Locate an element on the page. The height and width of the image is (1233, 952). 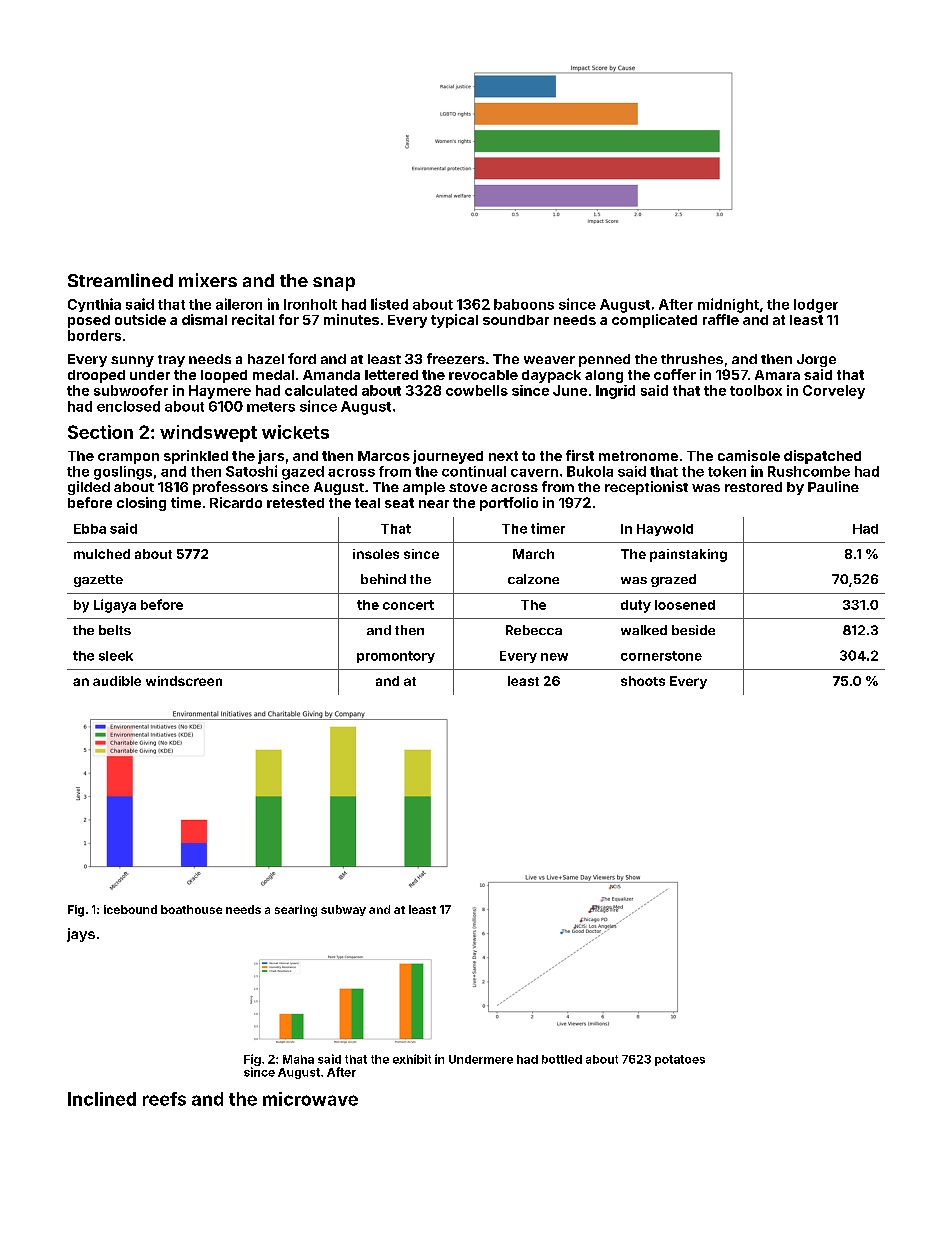
Corveley is located at coordinates (834, 392).
